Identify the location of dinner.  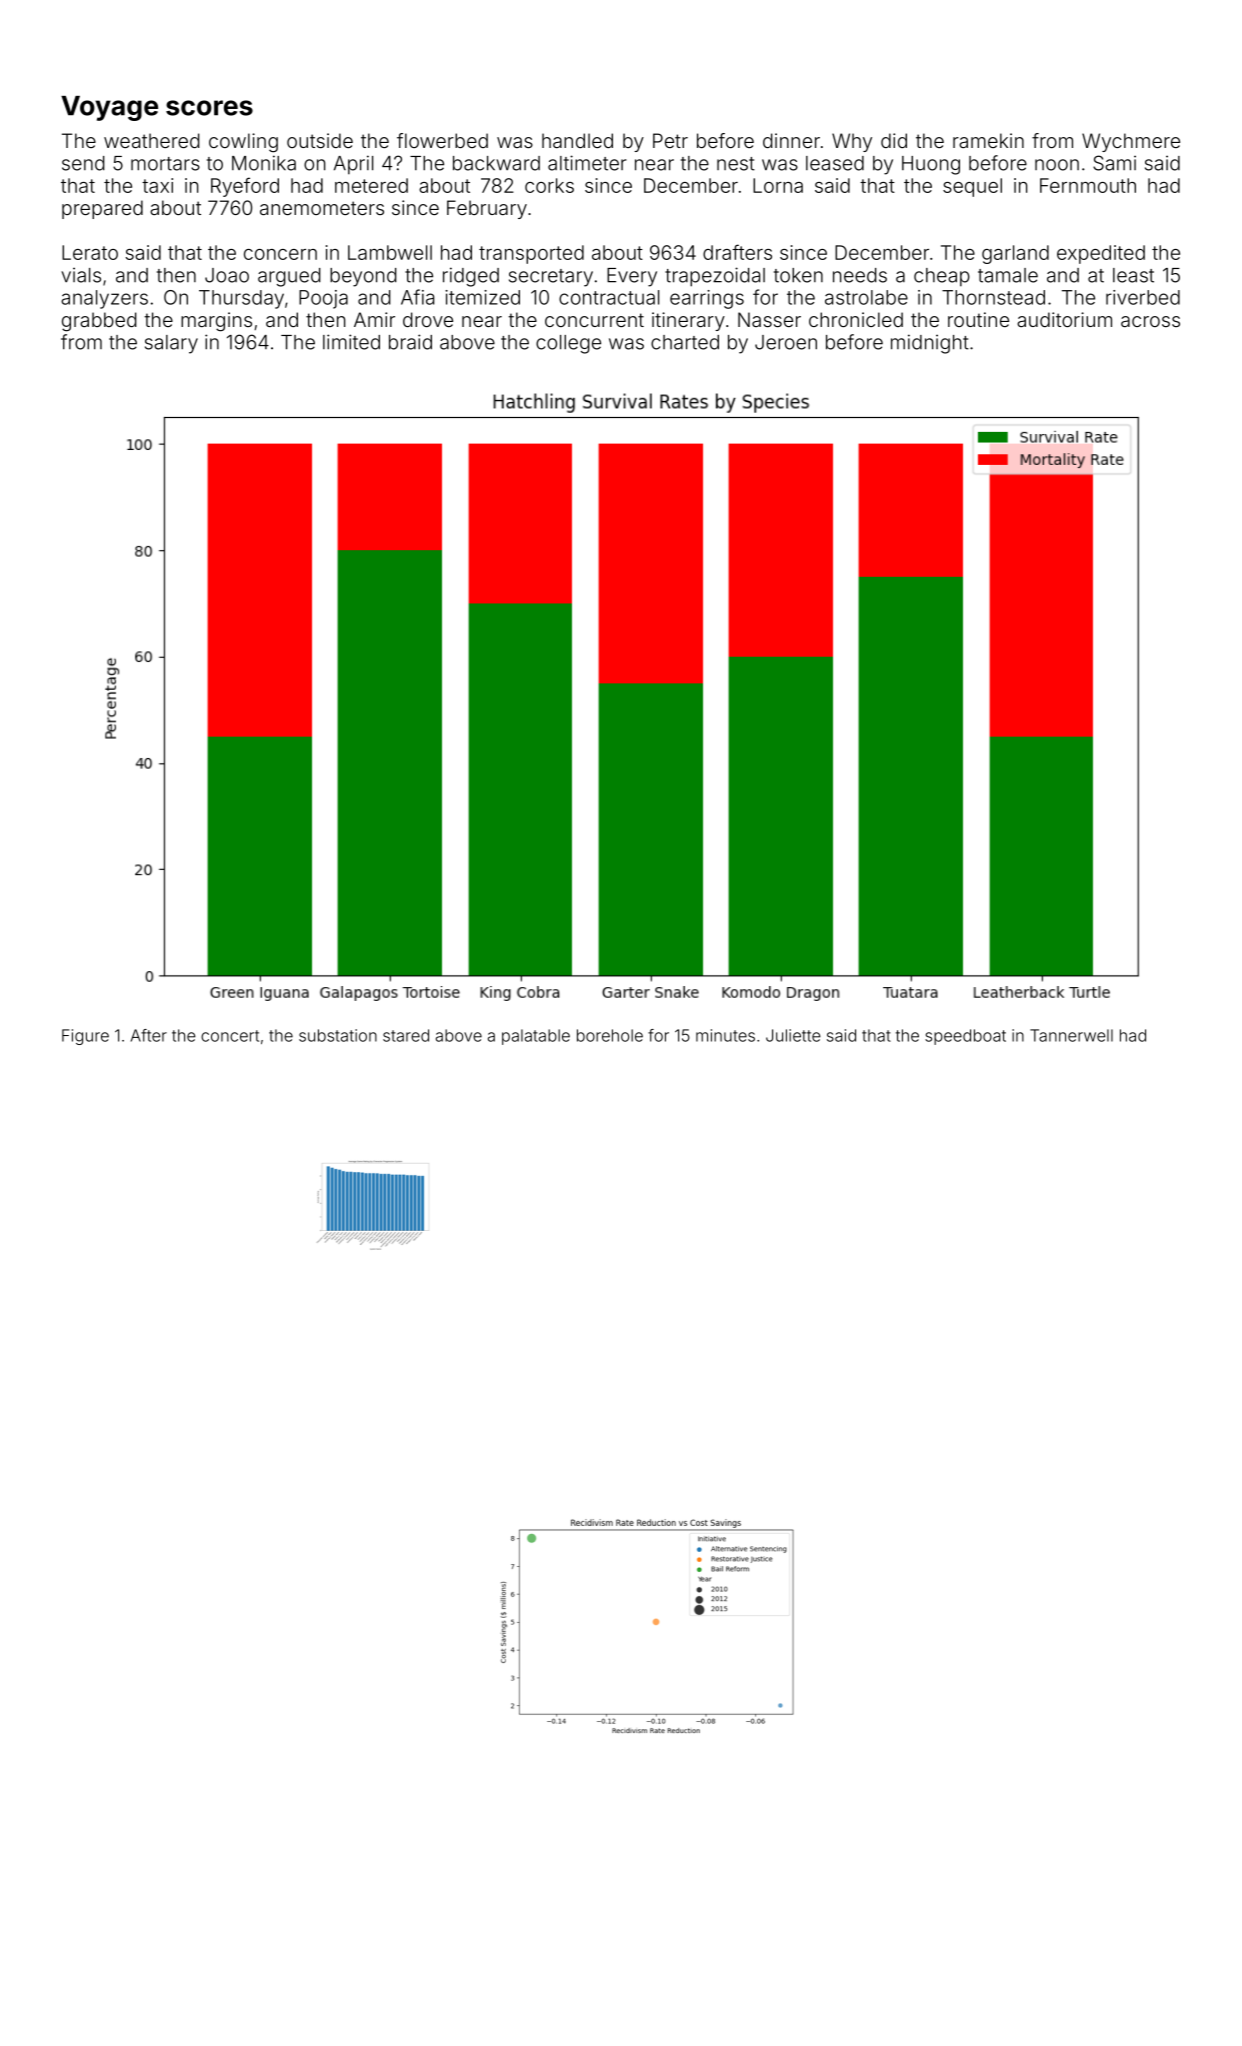
(791, 140).
